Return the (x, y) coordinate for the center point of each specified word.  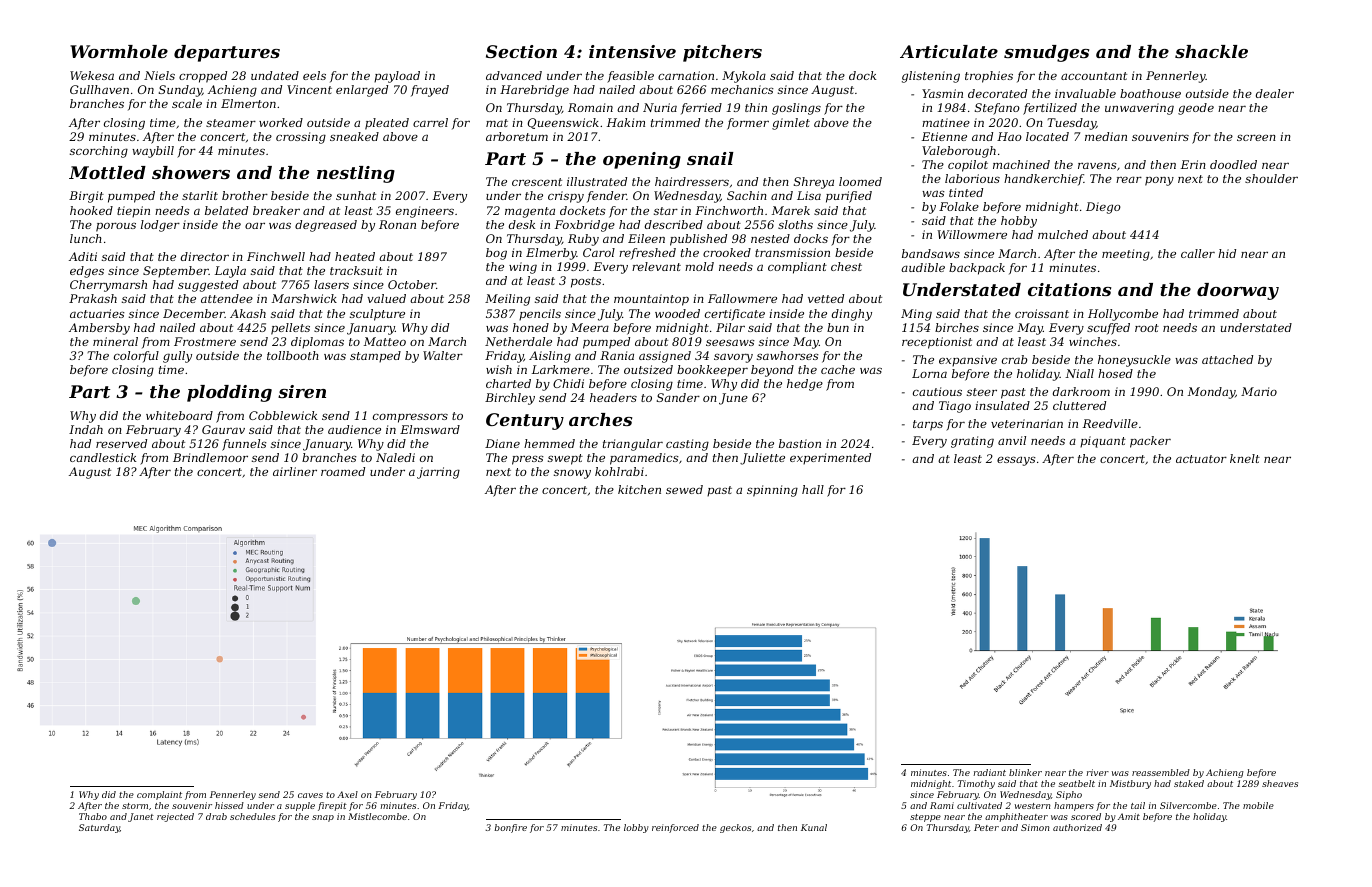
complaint (159, 795)
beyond (772, 371)
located (1047, 136)
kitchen (639, 489)
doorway (1238, 291)
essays (1016, 461)
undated (275, 75)
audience (354, 429)
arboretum (517, 136)
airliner (295, 471)
